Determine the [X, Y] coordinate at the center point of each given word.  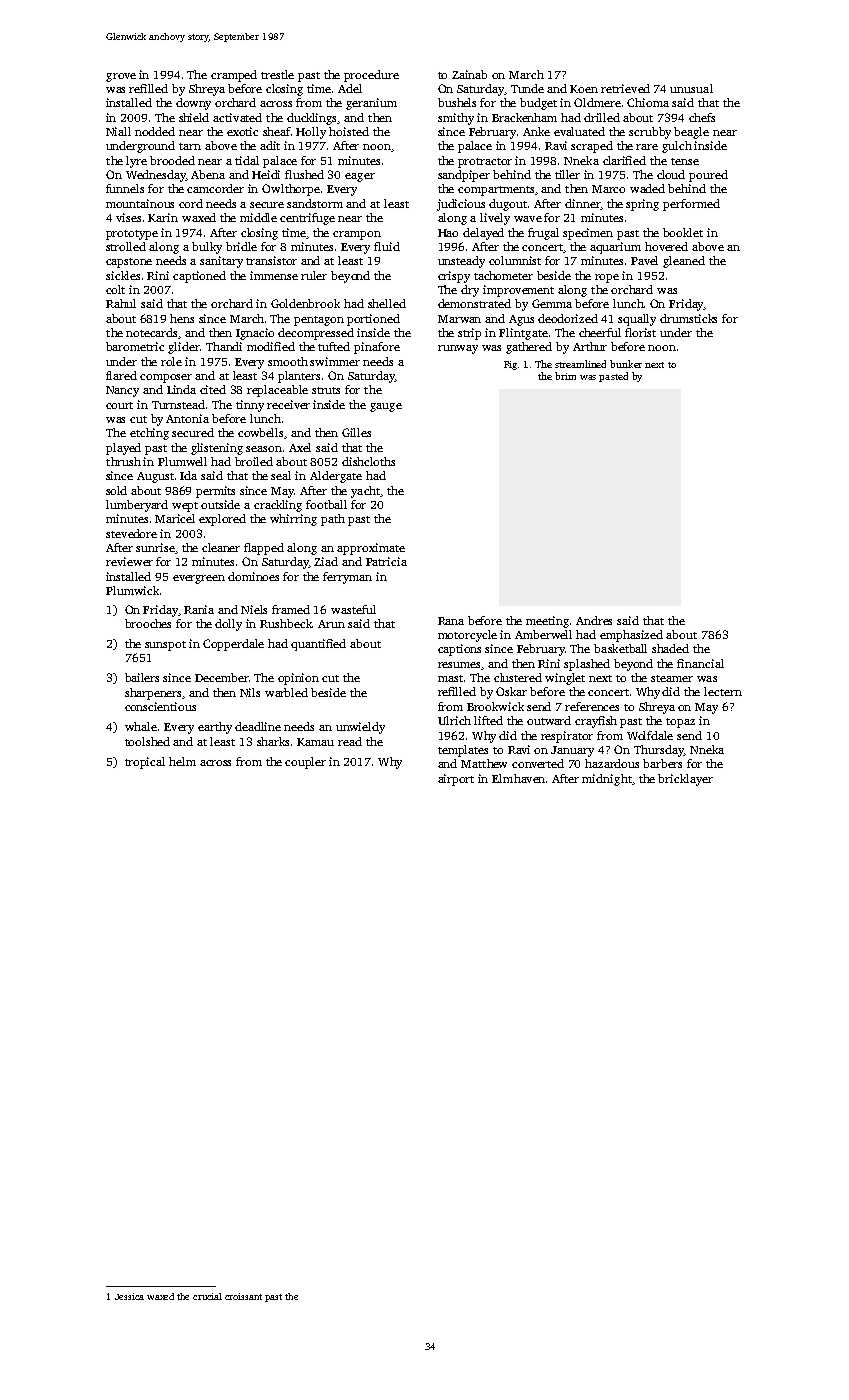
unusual [691, 88]
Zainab [469, 74]
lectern [723, 691]
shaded [670, 648]
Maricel [175, 518]
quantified [318, 645]
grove [121, 77]
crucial [207, 1296]
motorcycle [467, 636]
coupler [305, 763]
